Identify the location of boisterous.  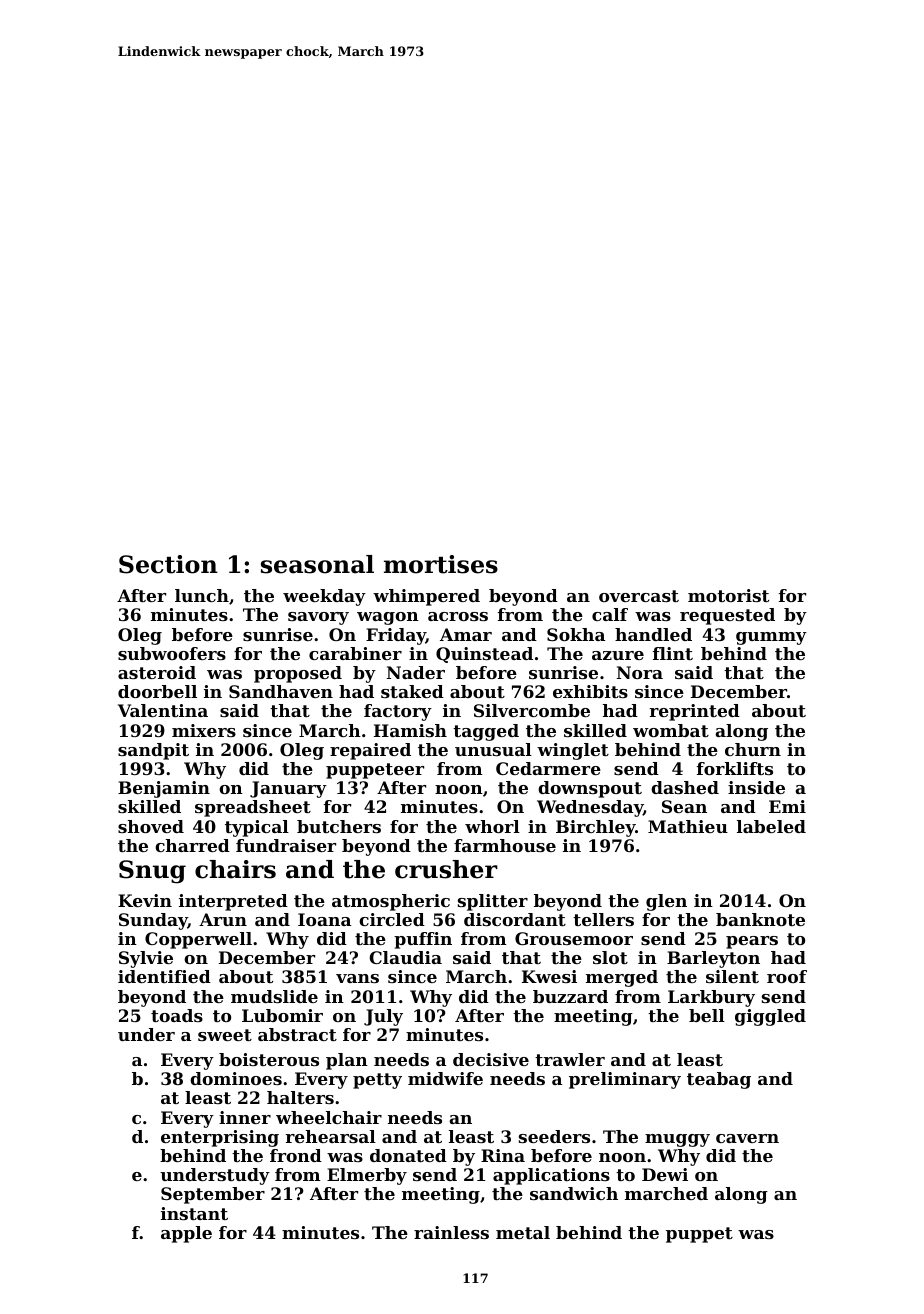
(269, 1059).
